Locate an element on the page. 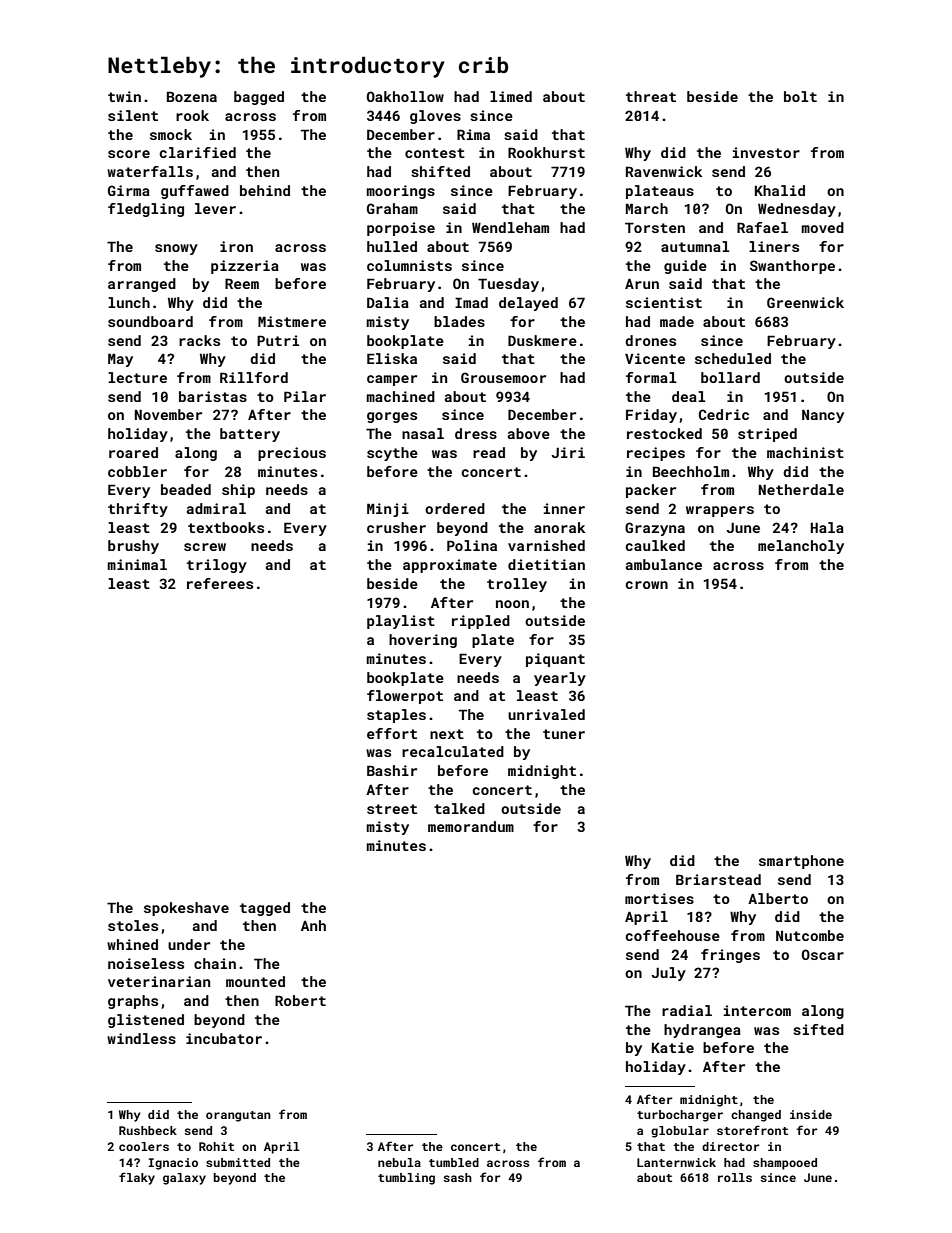  Nutcombe is located at coordinates (810, 935).
